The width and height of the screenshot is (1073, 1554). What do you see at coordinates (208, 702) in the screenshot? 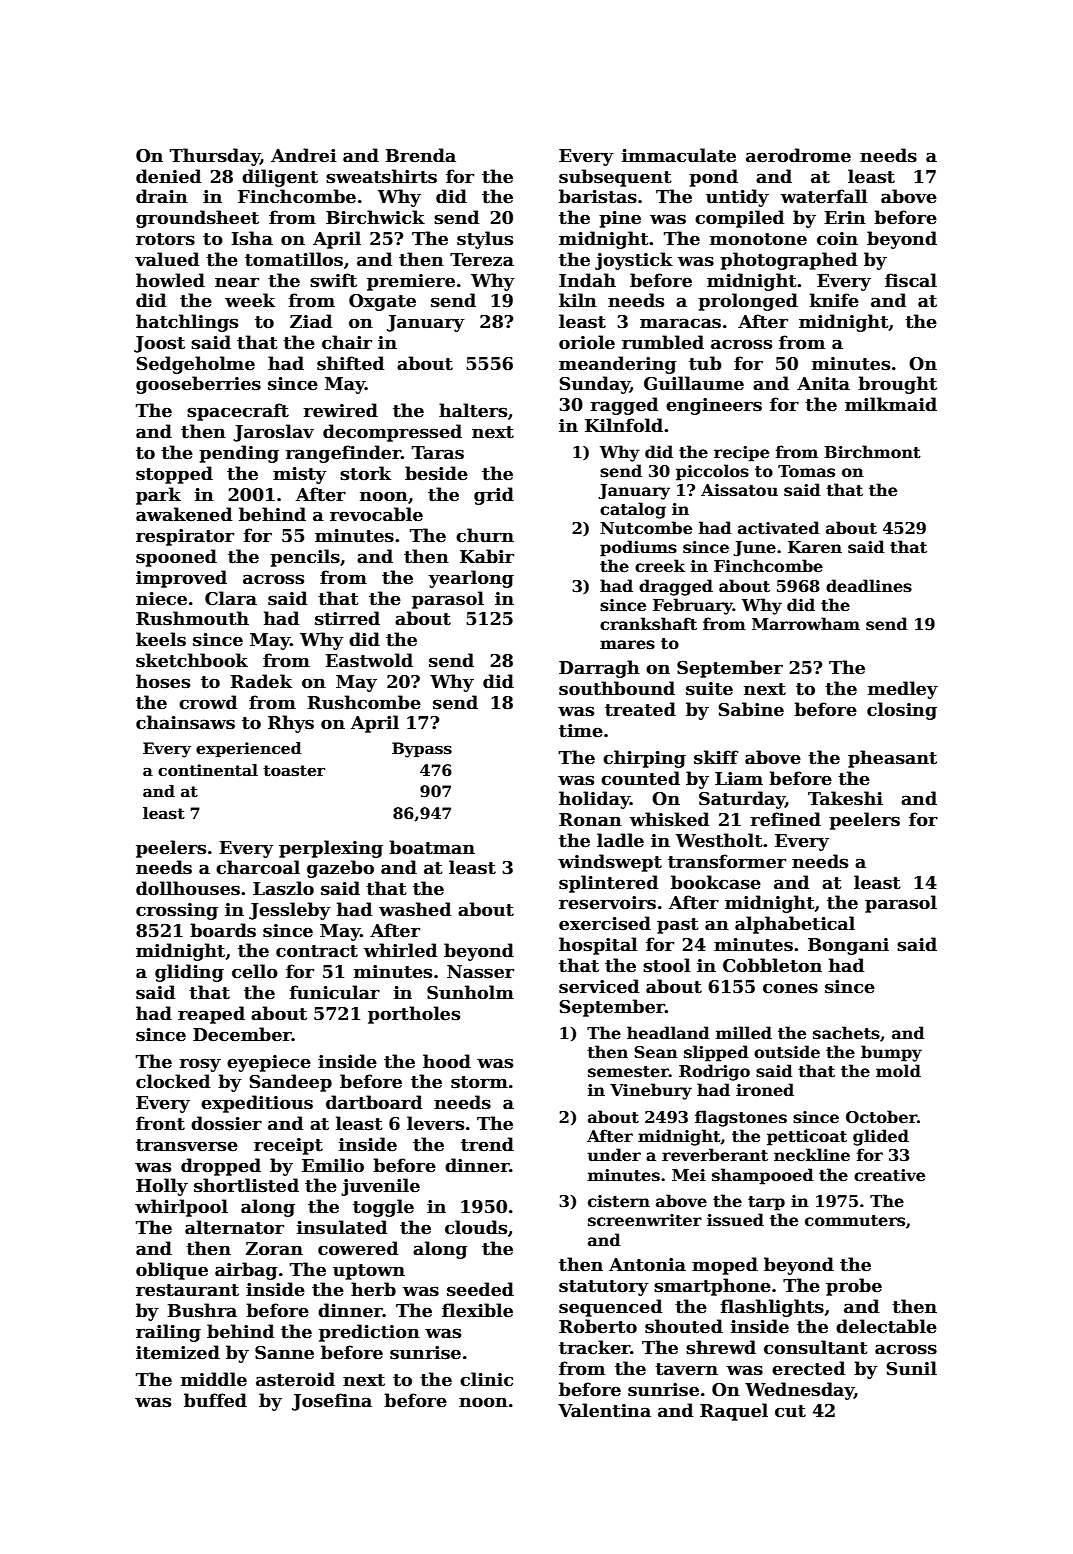
I see `crowd` at bounding box center [208, 702].
